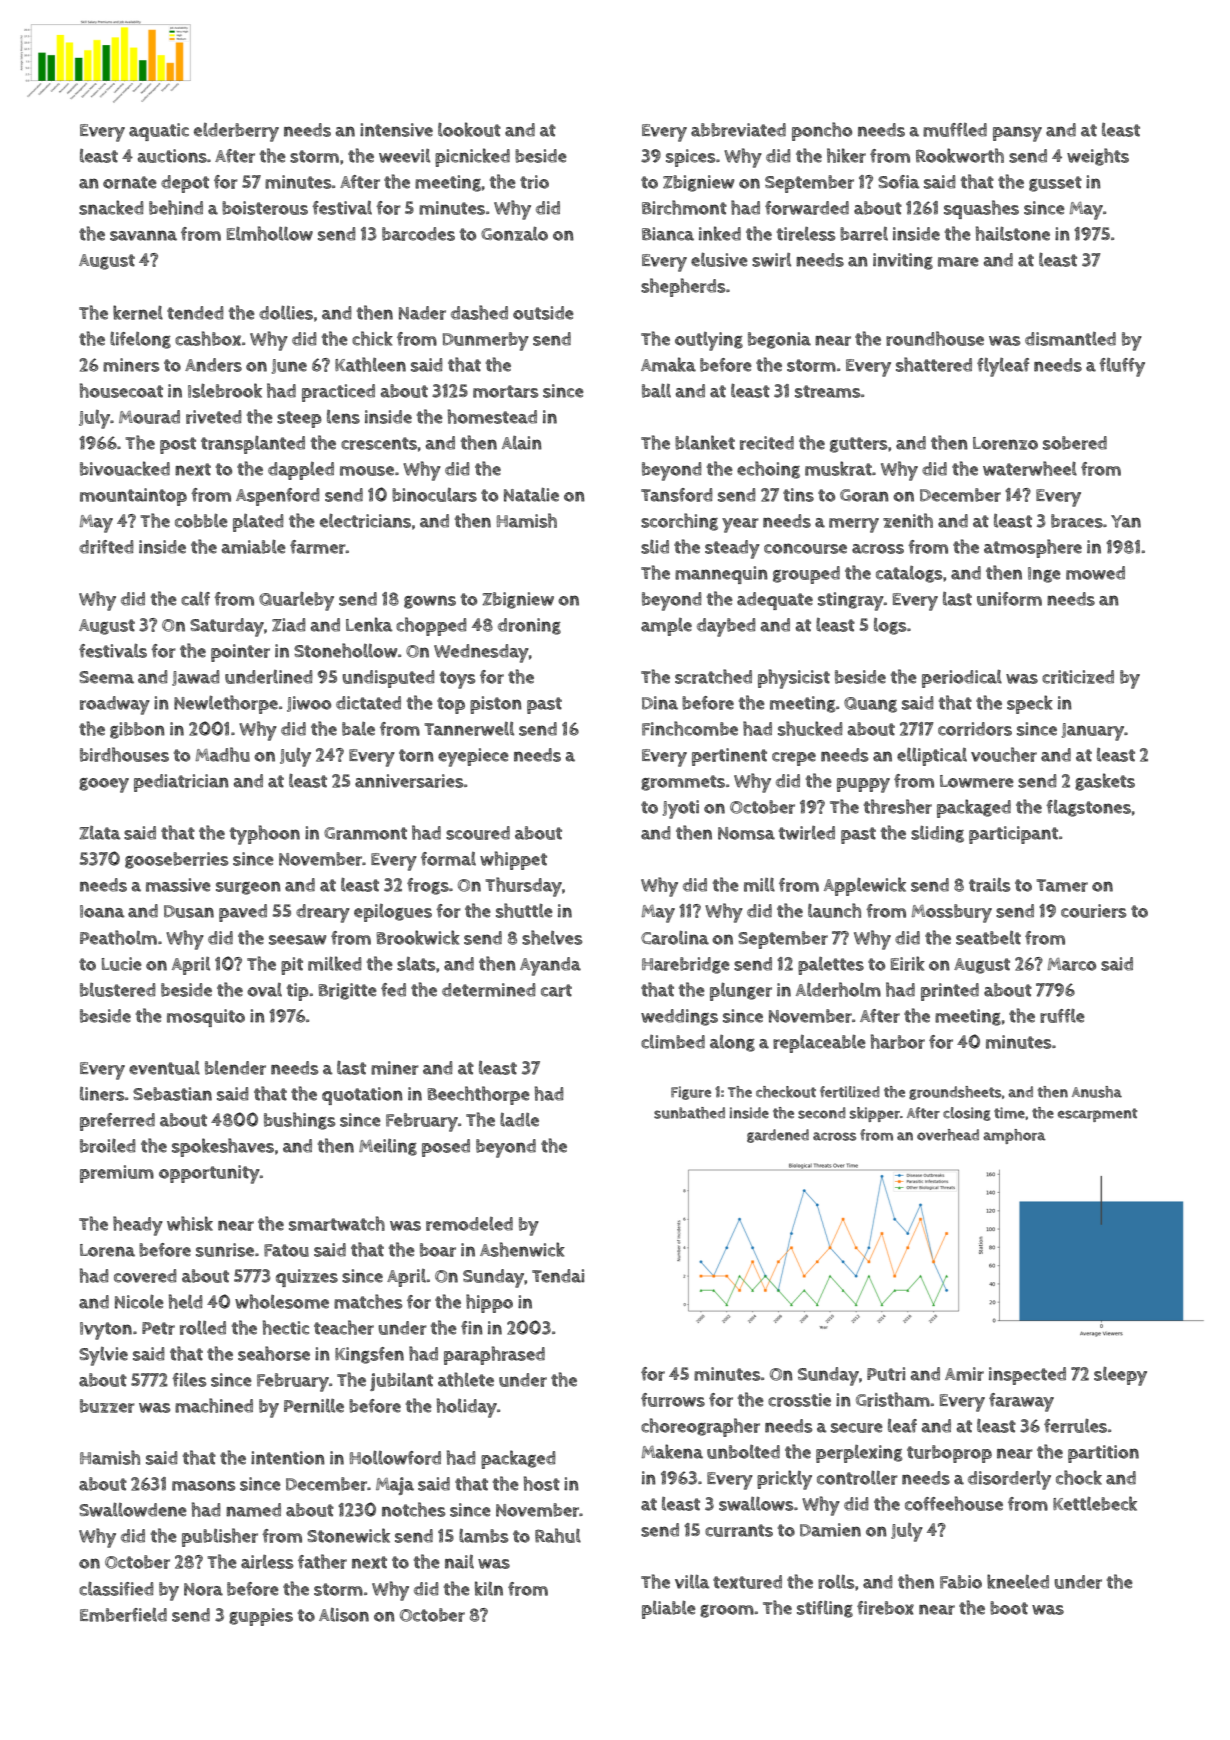  What do you see at coordinates (214, 1405) in the page?
I see `machined` at bounding box center [214, 1405].
